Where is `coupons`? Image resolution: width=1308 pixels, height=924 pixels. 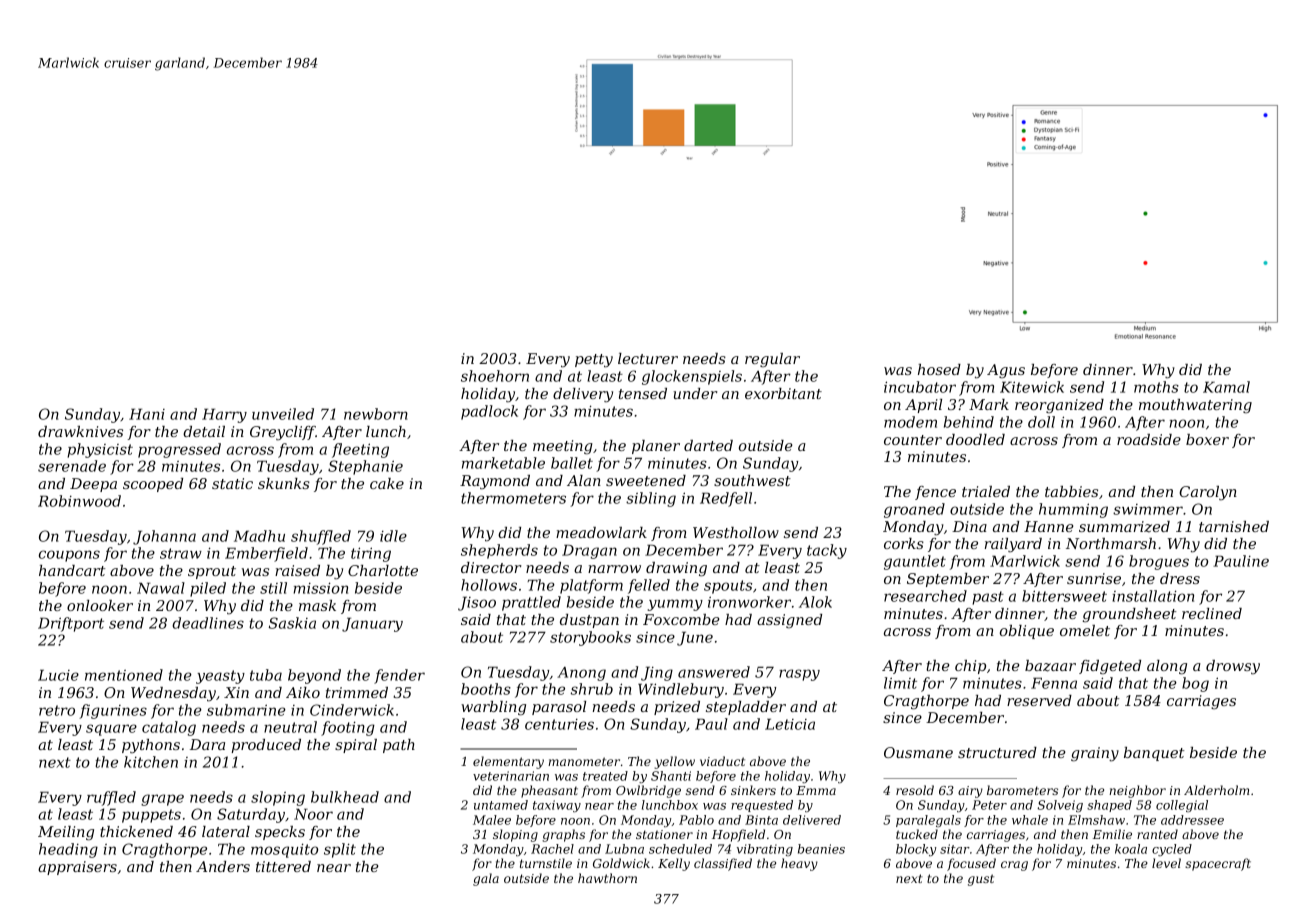
coupons is located at coordinates (69, 556).
